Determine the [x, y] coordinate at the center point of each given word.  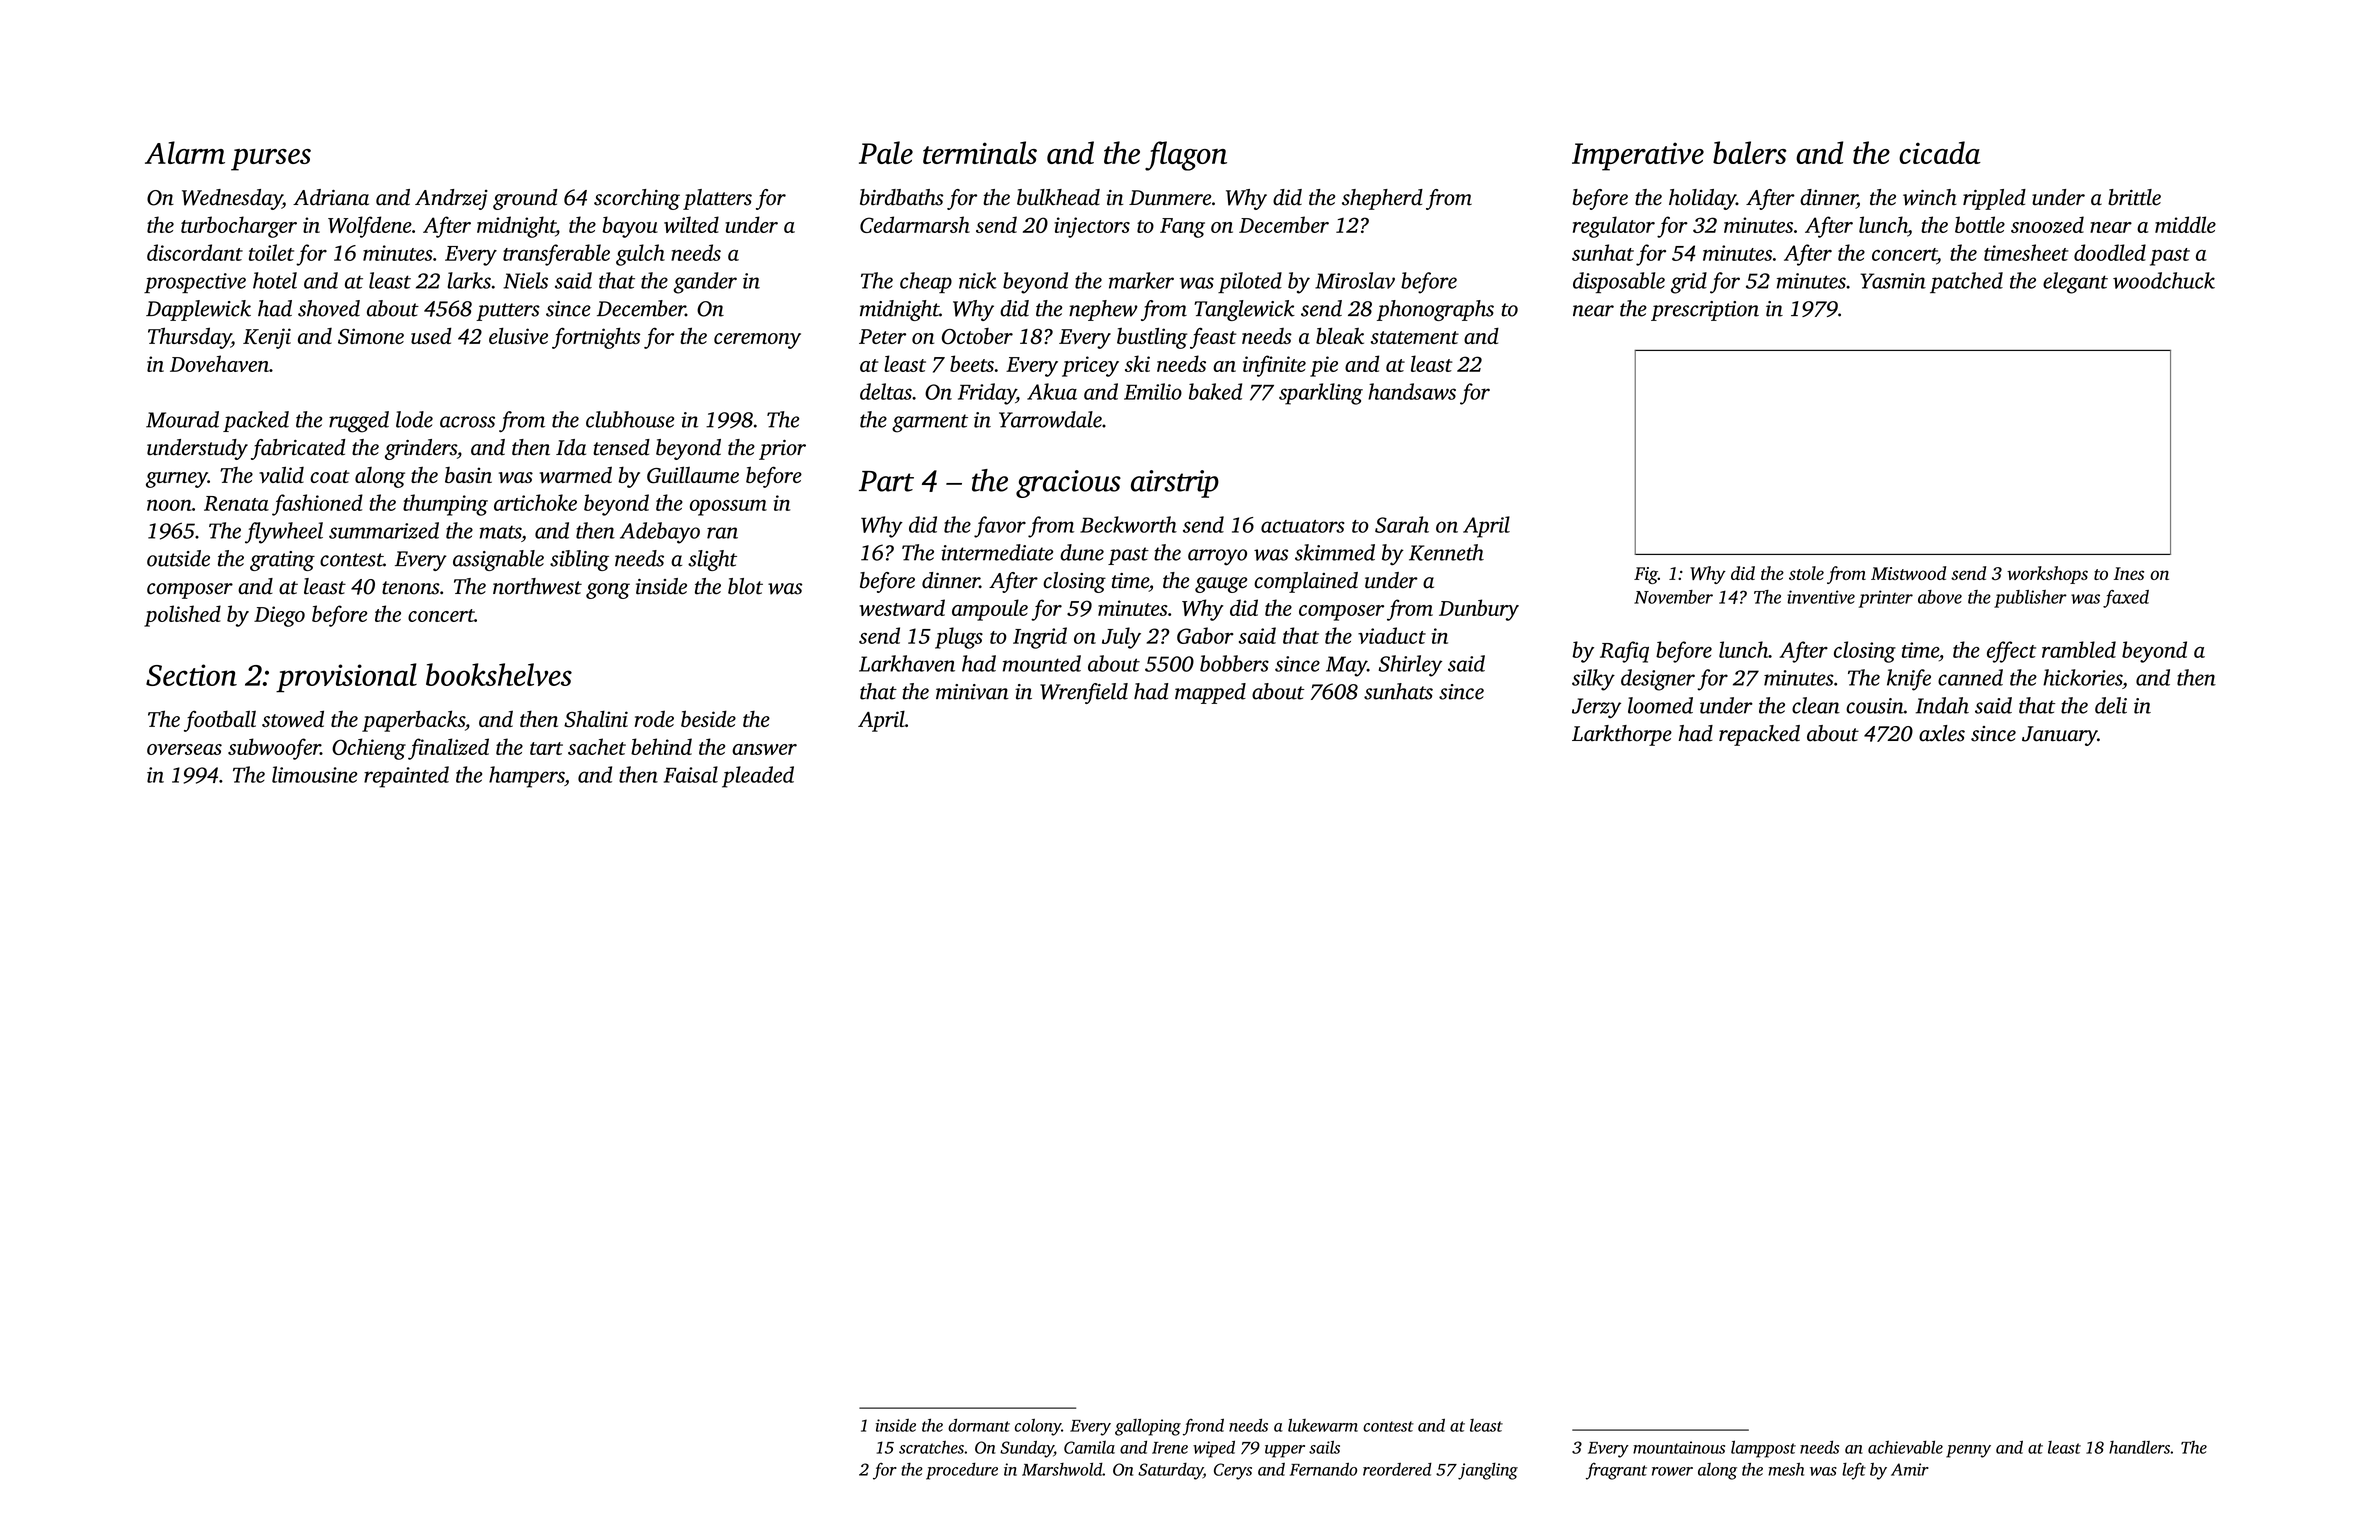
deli [2111, 705]
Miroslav [1355, 280]
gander [705, 283]
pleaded [758, 777]
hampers [526, 777]
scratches [931, 1447]
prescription [1705, 311]
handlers [2139, 1447]
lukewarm [1323, 1425]
